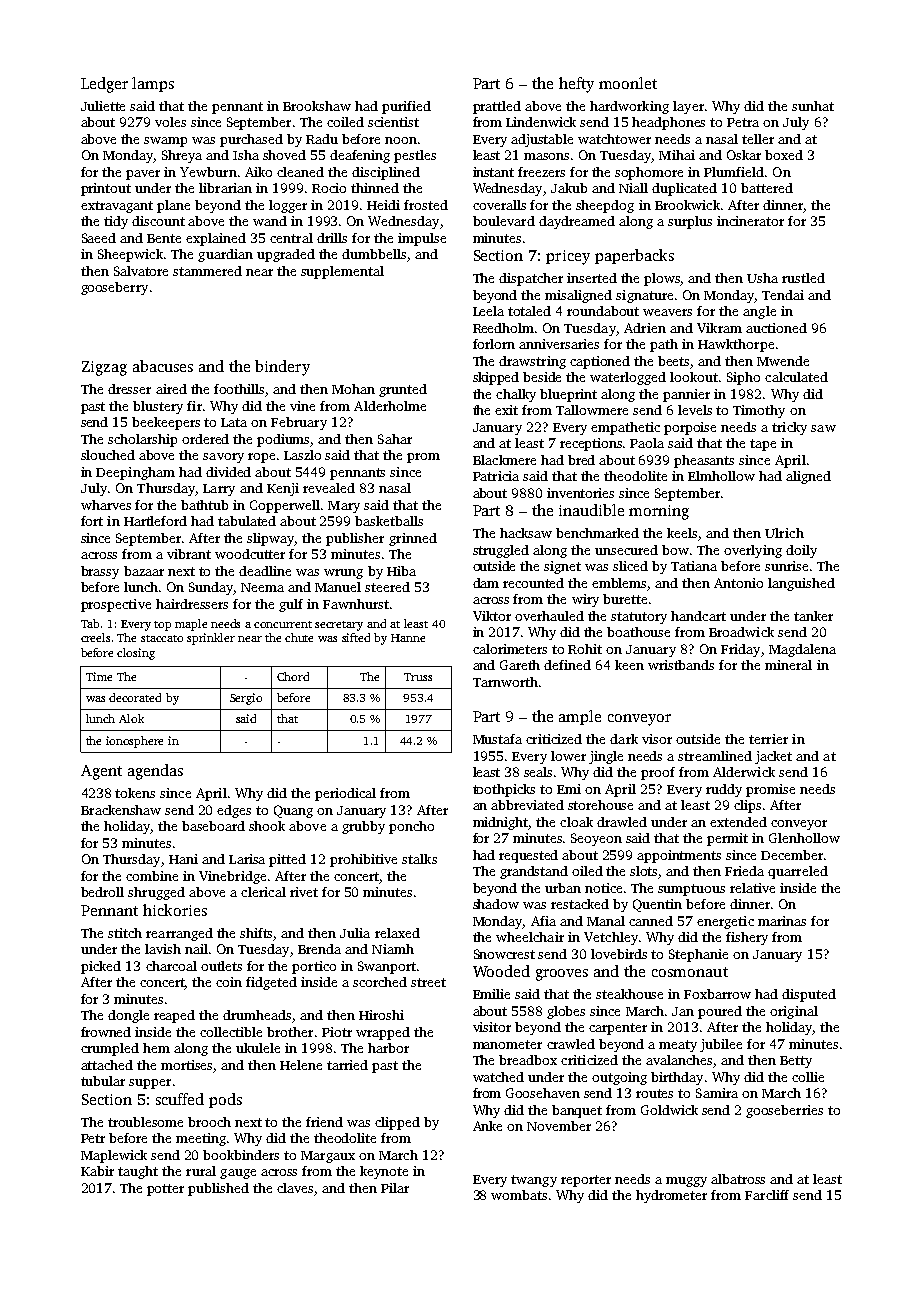 The height and width of the screenshot is (1308, 924). Describe the element at coordinates (813, 106) in the screenshot. I see `sunhat` at that location.
